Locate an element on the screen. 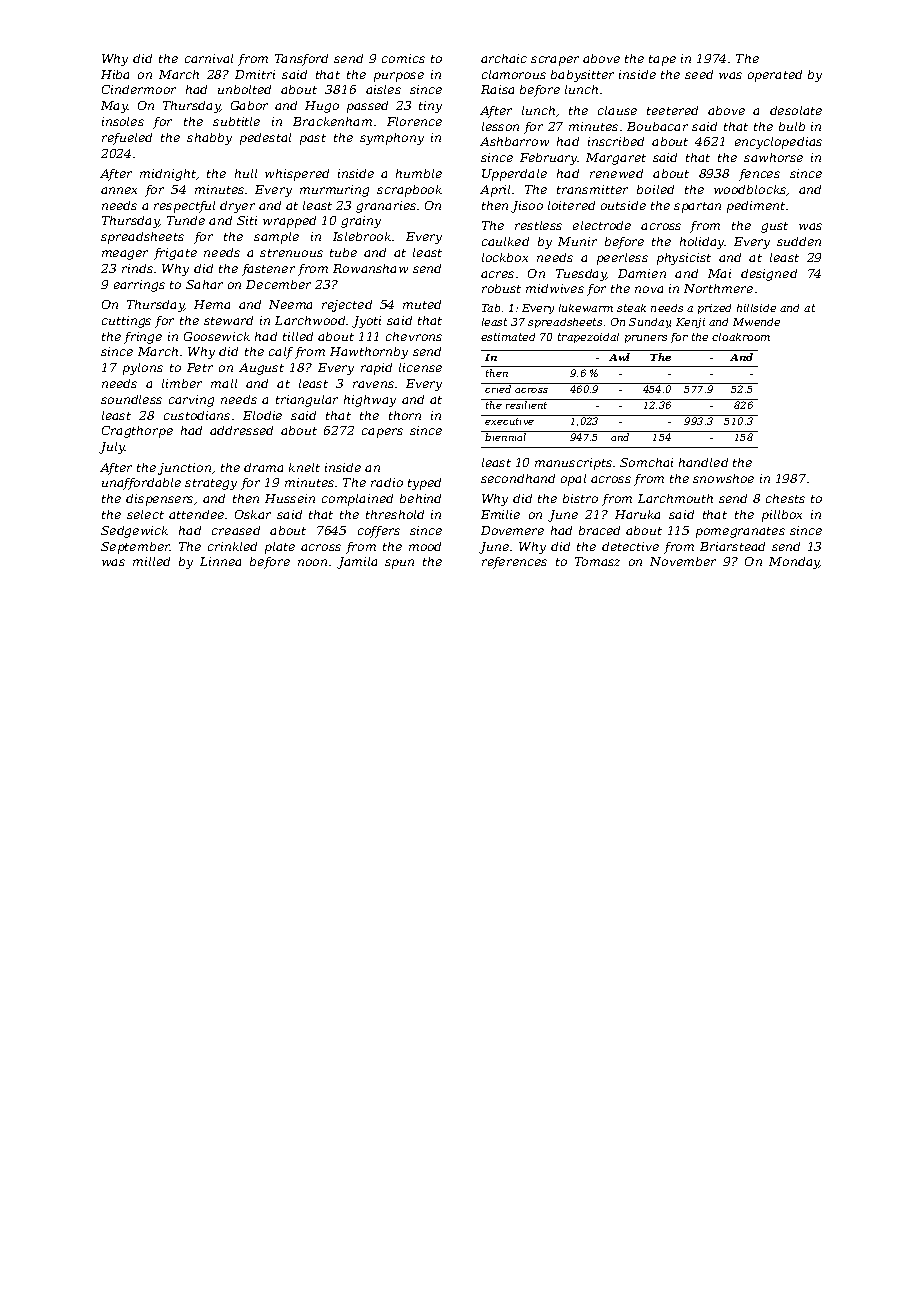 This screenshot has height=1308, width=924. references is located at coordinates (514, 563).
